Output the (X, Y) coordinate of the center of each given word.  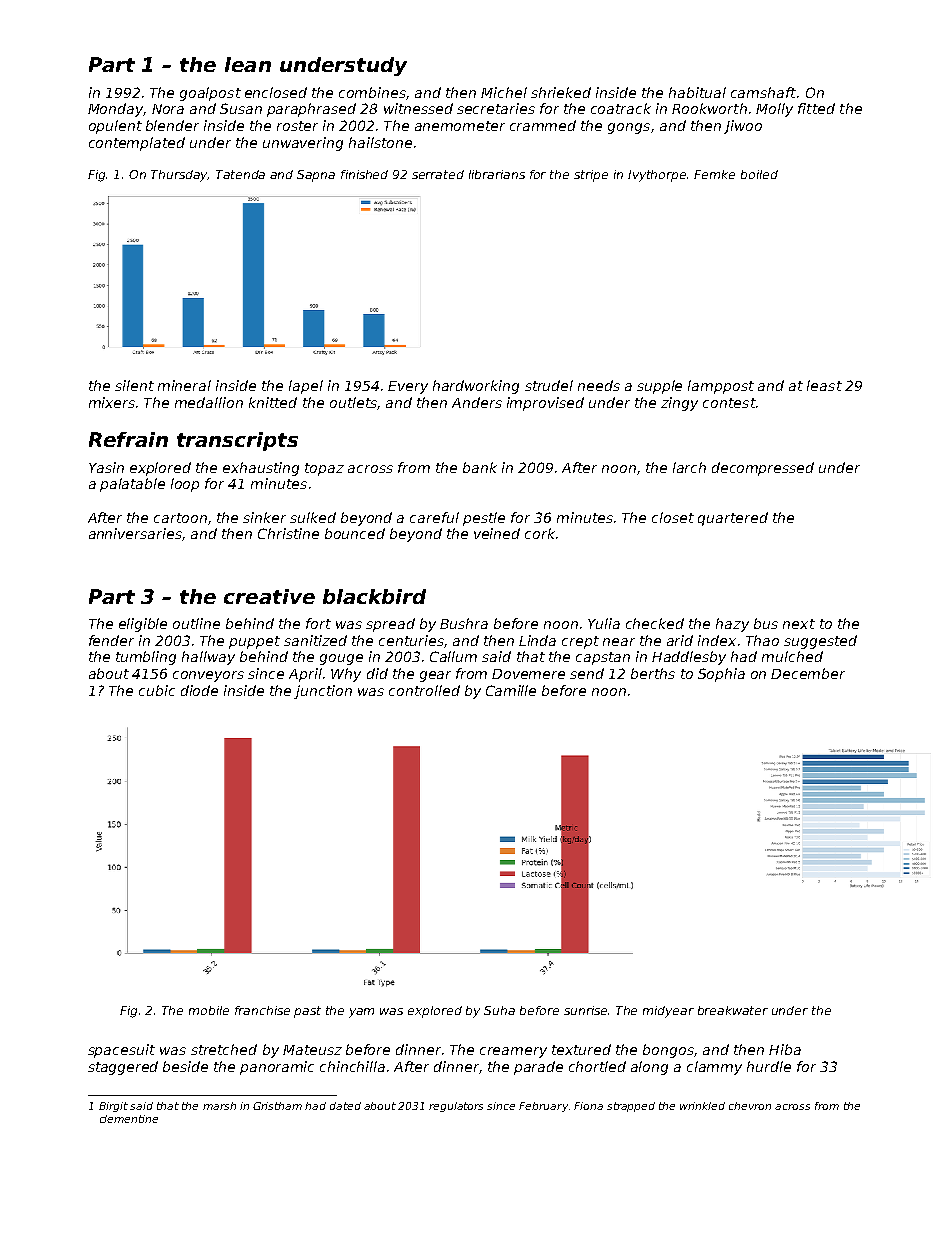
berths (653, 673)
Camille (511, 690)
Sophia (721, 675)
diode (199, 690)
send (587, 673)
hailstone (380, 142)
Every (408, 387)
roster (297, 126)
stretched (224, 1049)
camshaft (763, 92)
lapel (306, 387)
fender (111, 640)
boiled (759, 174)
